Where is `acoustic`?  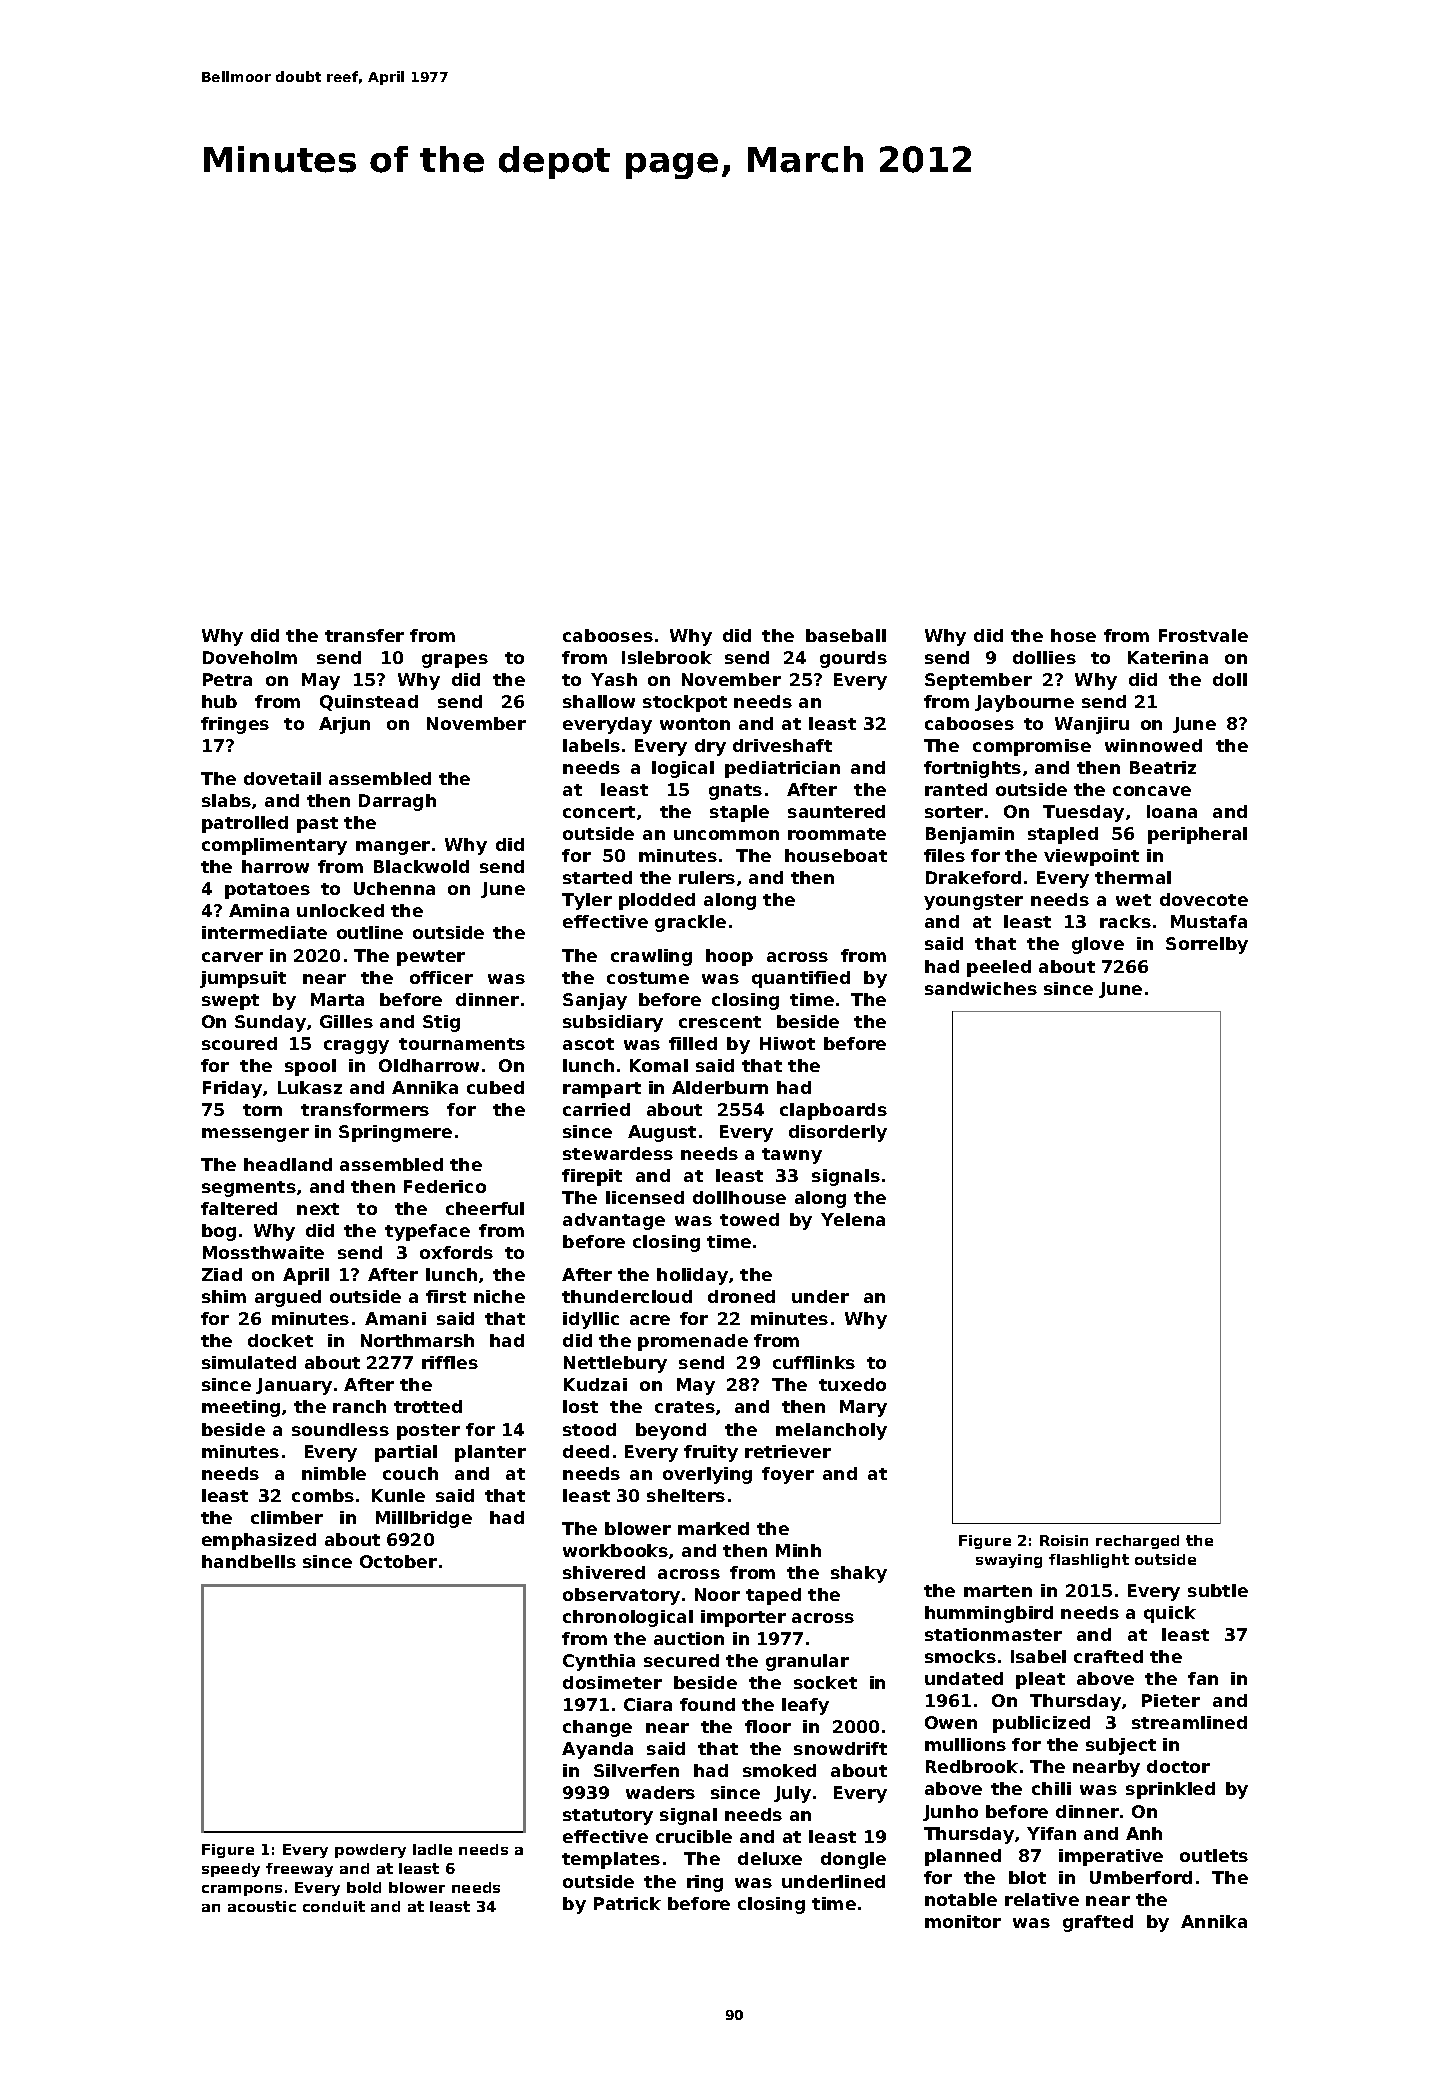
acoustic is located at coordinates (262, 1906).
